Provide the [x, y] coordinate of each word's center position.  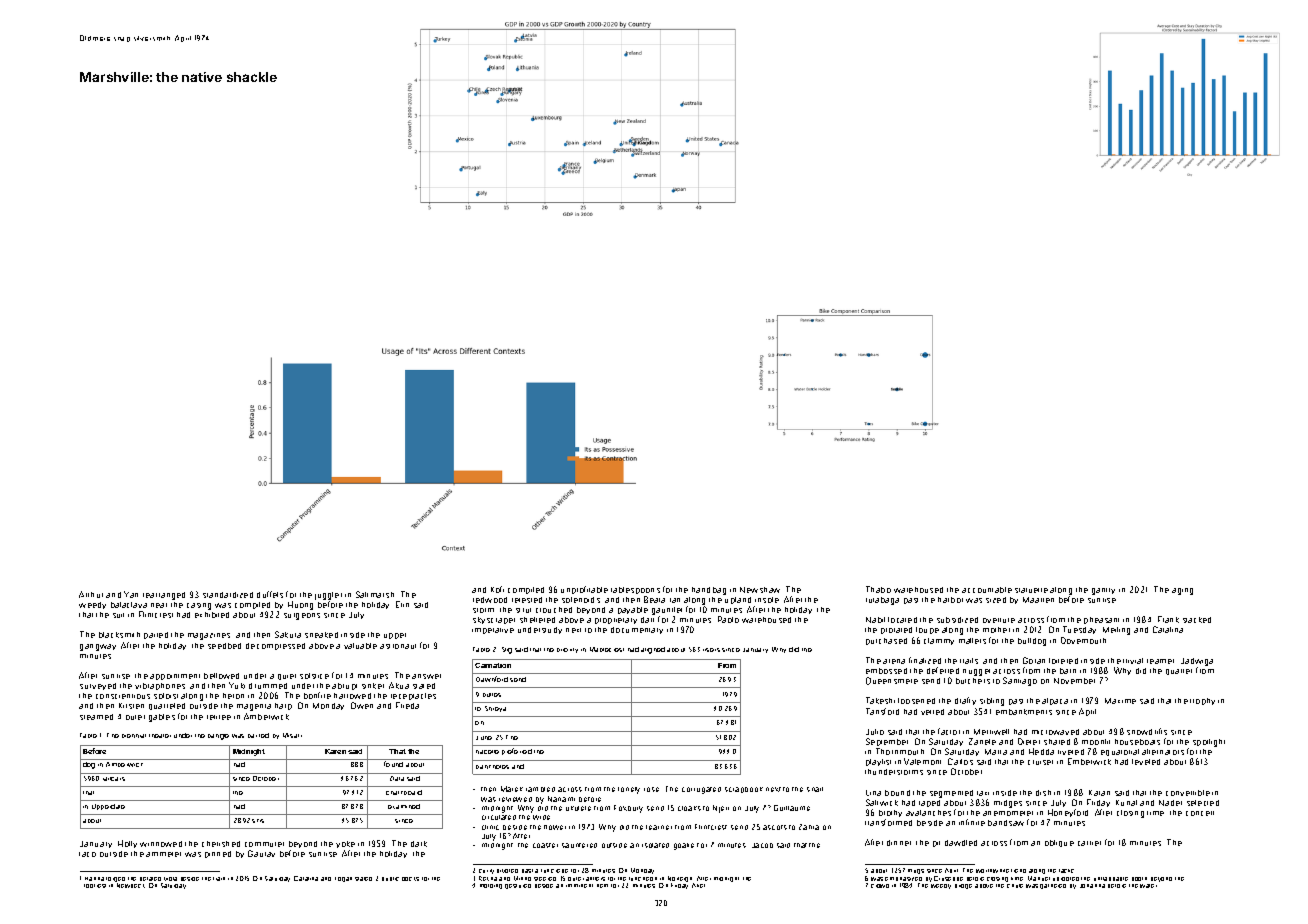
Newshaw [760, 590]
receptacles [413, 696]
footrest [95, 886]
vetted [932, 712]
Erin [402, 604]
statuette [1031, 590]
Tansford [882, 711]
